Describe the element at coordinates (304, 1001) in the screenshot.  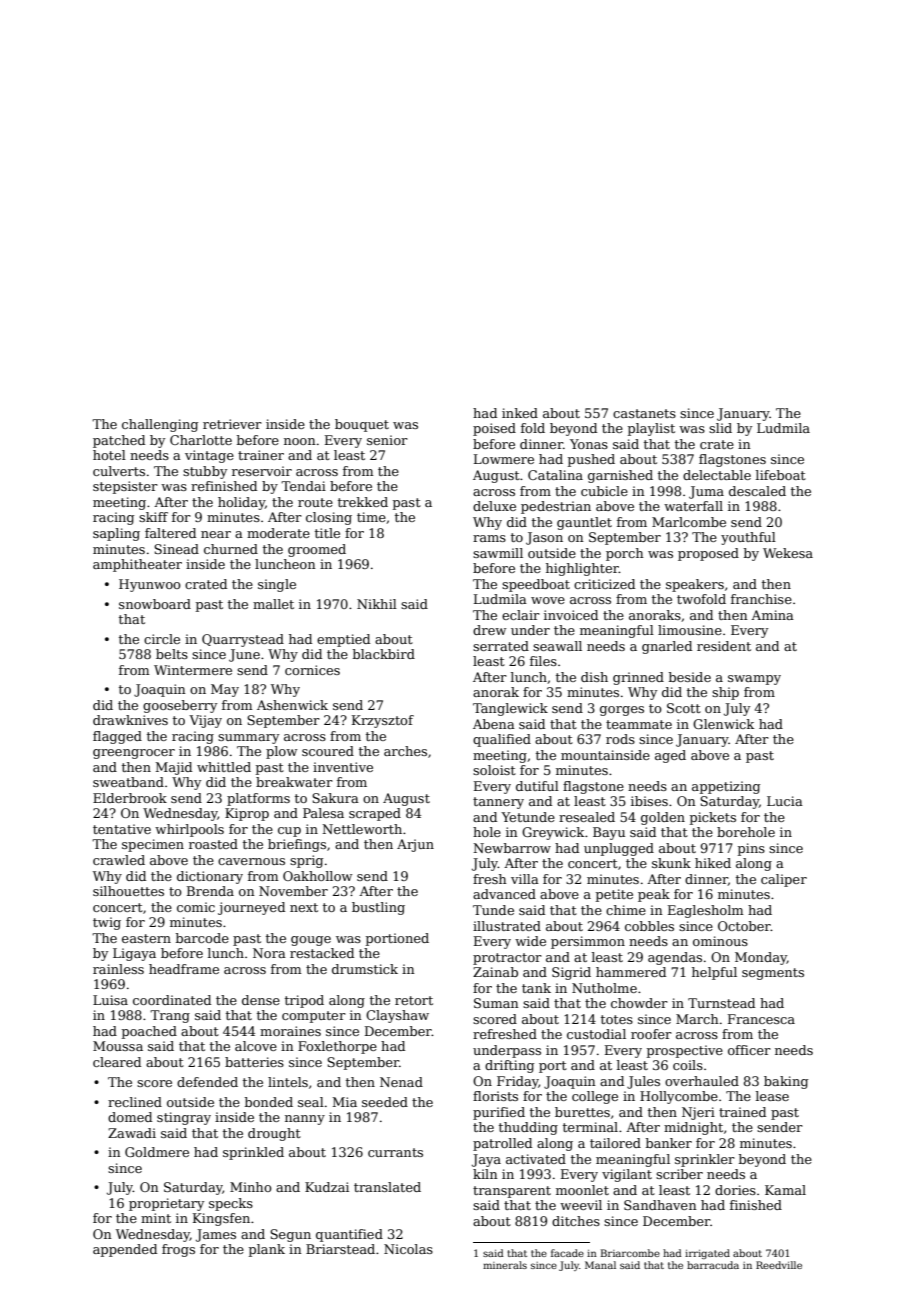
I see `tripod` at that location.
